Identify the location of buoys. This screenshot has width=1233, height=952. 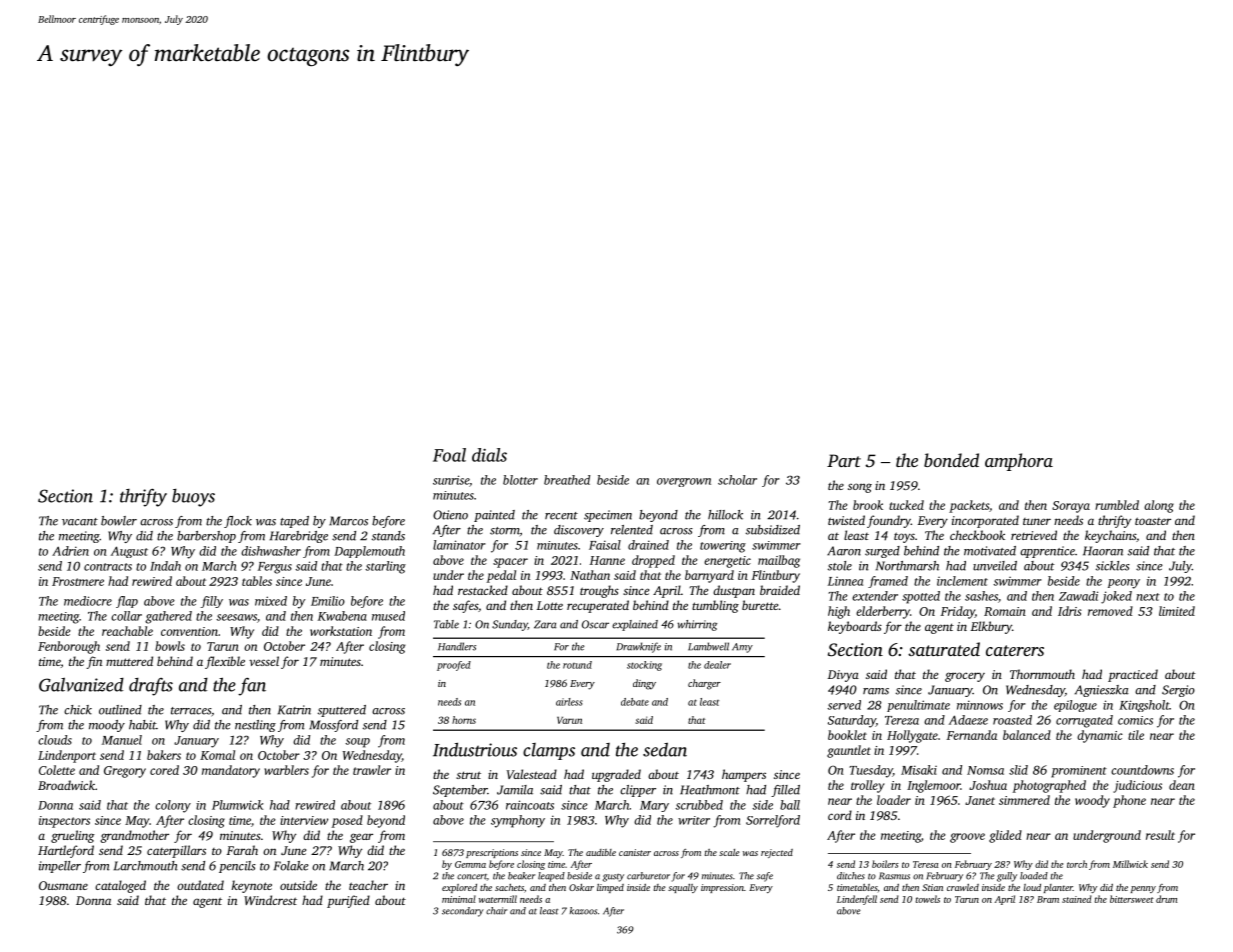
(193, 498).
